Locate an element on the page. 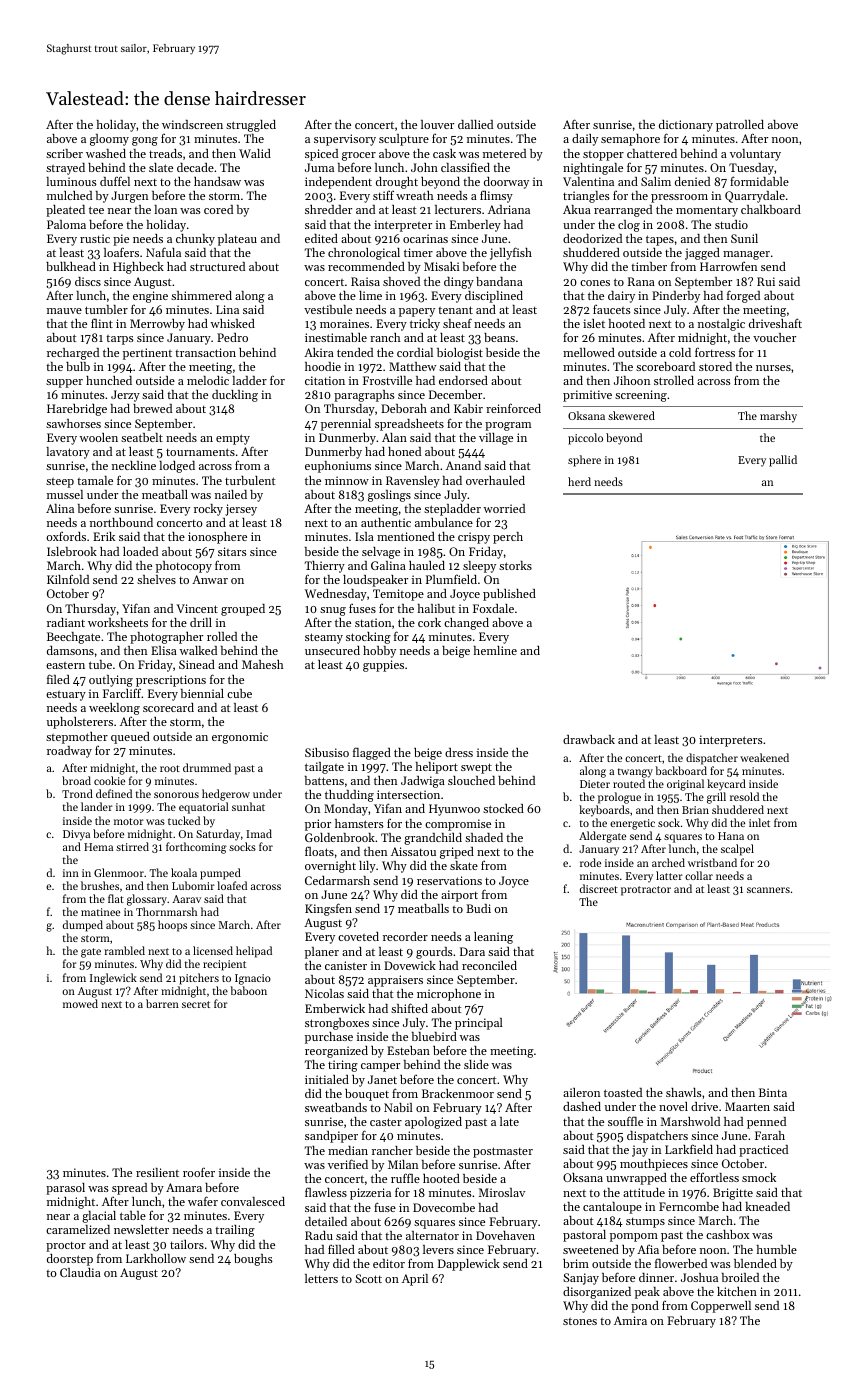  Kabir is located at coordinates (468, 408).
